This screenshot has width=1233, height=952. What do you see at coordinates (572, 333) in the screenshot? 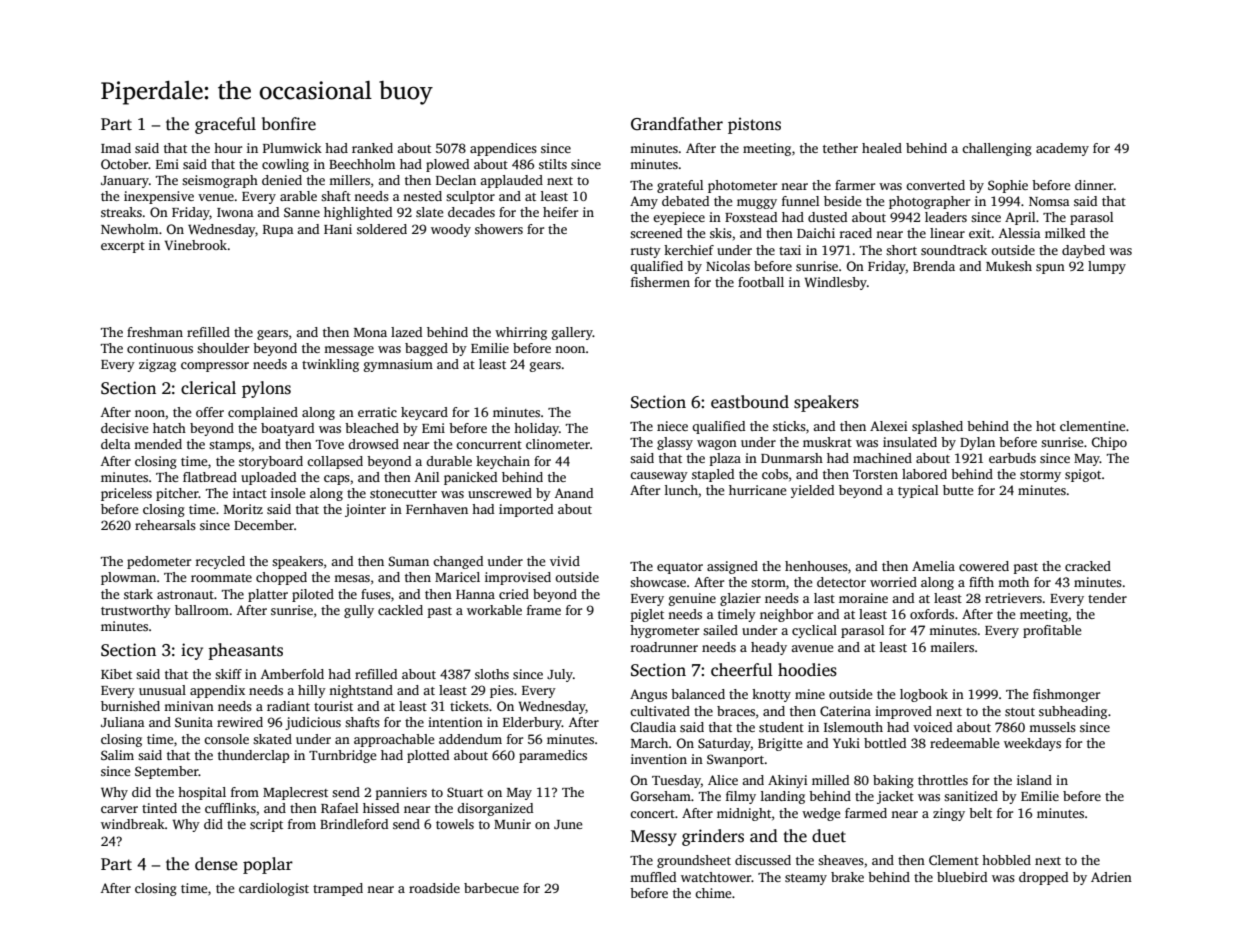
I see `gallery` at bounding box center [572, 333].
